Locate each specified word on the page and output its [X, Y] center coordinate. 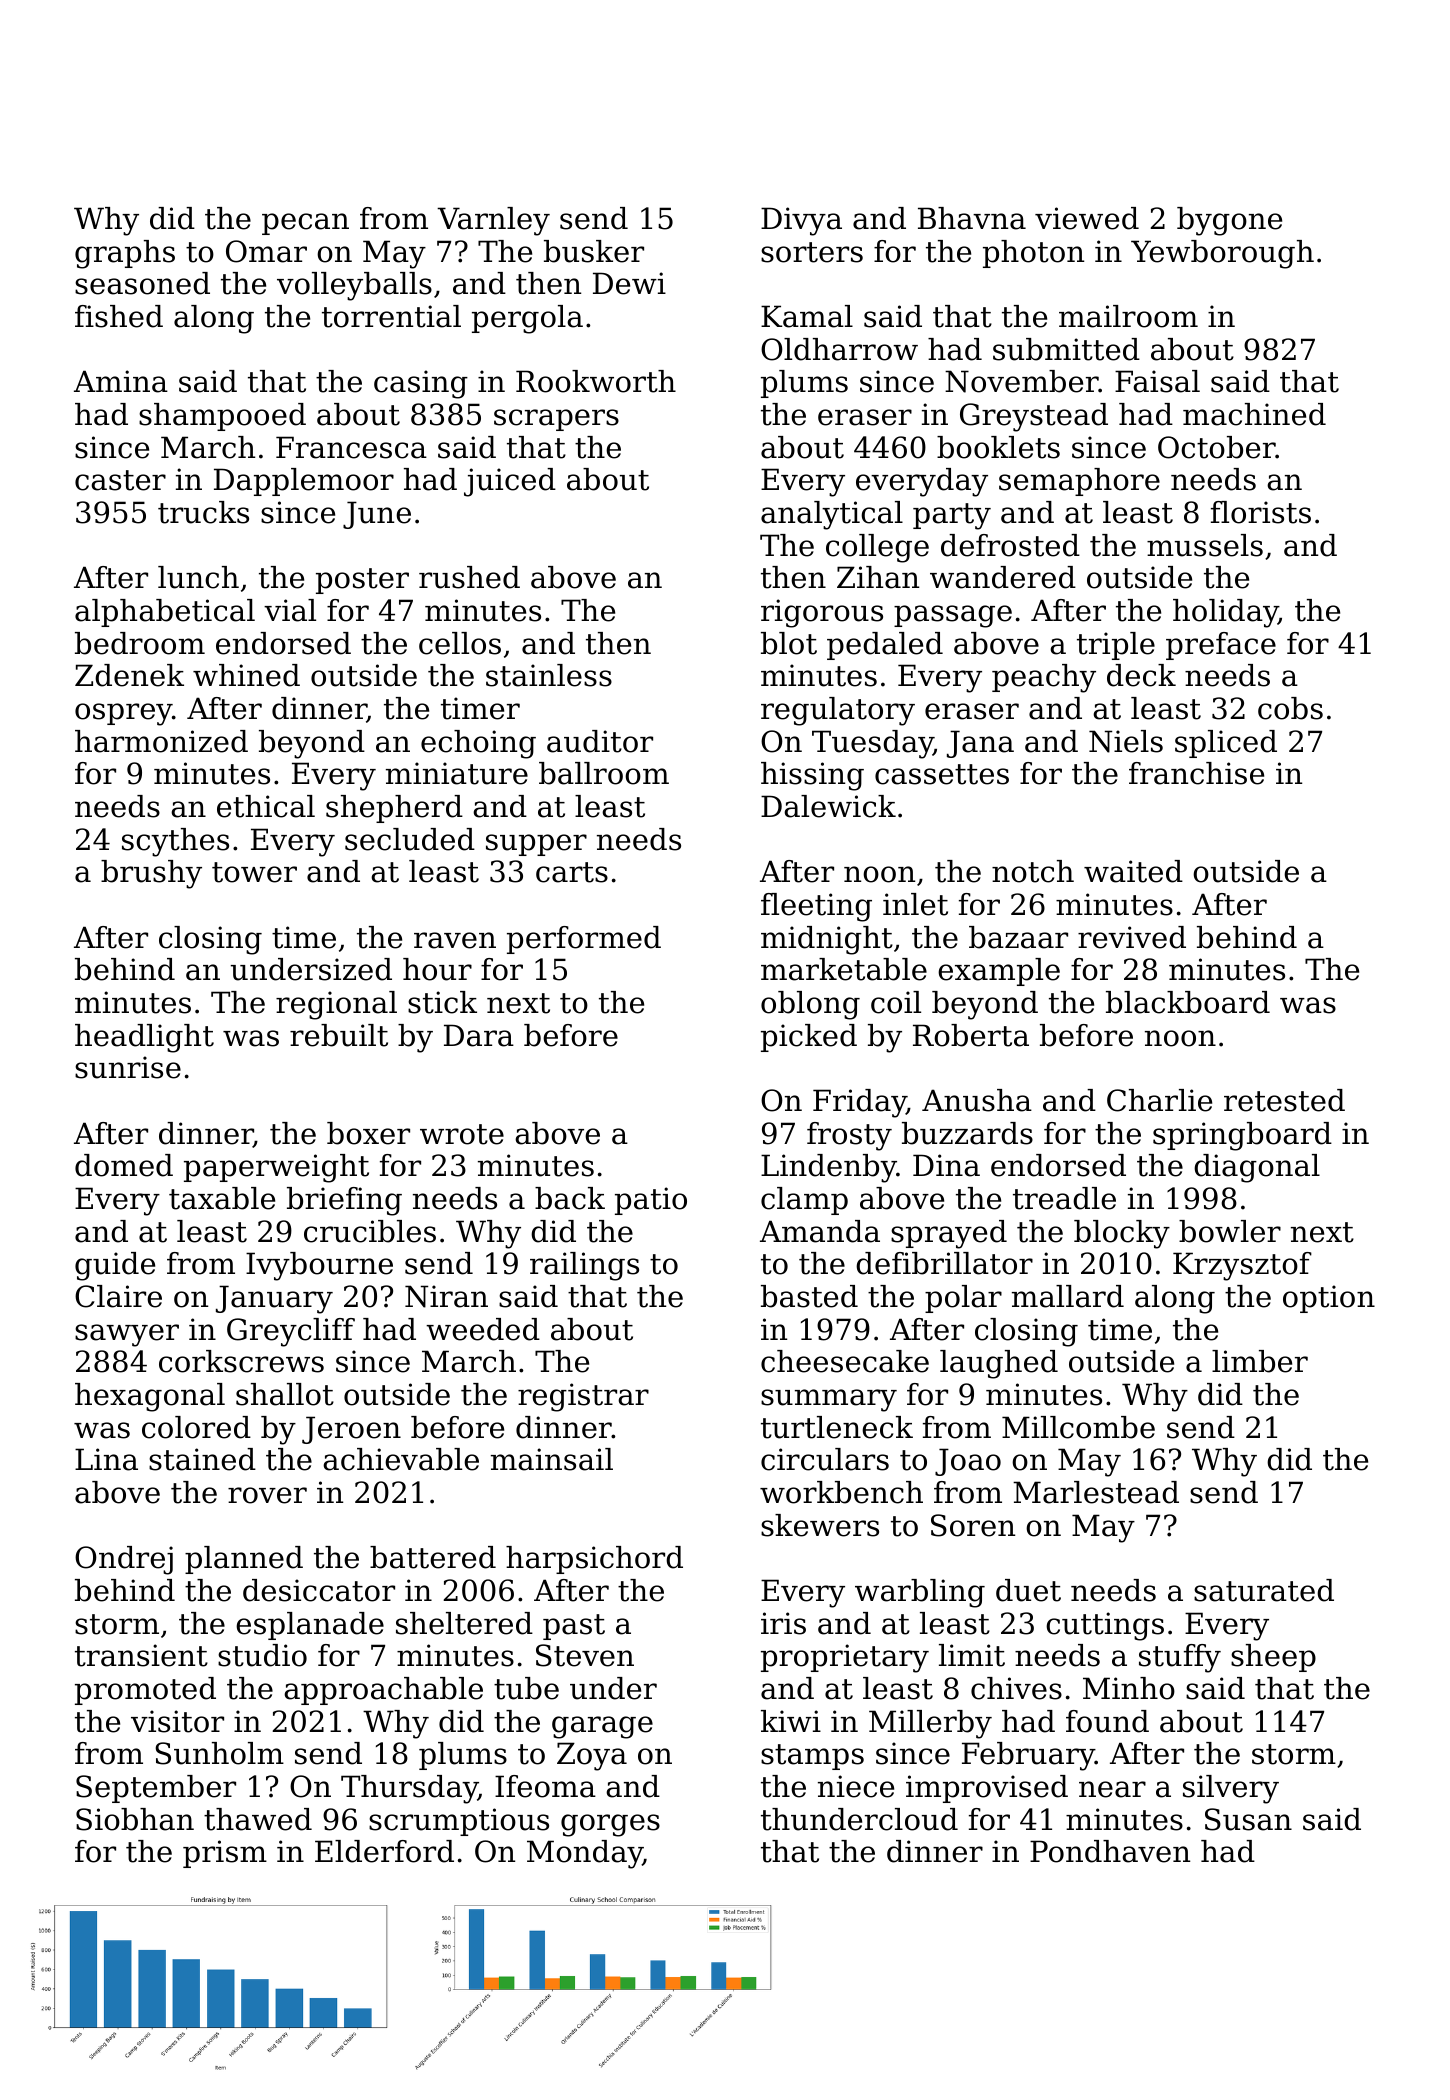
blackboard [1188, 1002]
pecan [305, 224]
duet [1028, 1590]
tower [254, 872]
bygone [1229, 221]
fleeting [816, 907]
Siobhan [135, 1819]
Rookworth [596, 381]
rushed [469, 577]
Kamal [807, 316]
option [1329, 1299]
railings [584, 1266]
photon [1033, 254]
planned [244, 1560]
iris [783, 1623]
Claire [118, 1296]
